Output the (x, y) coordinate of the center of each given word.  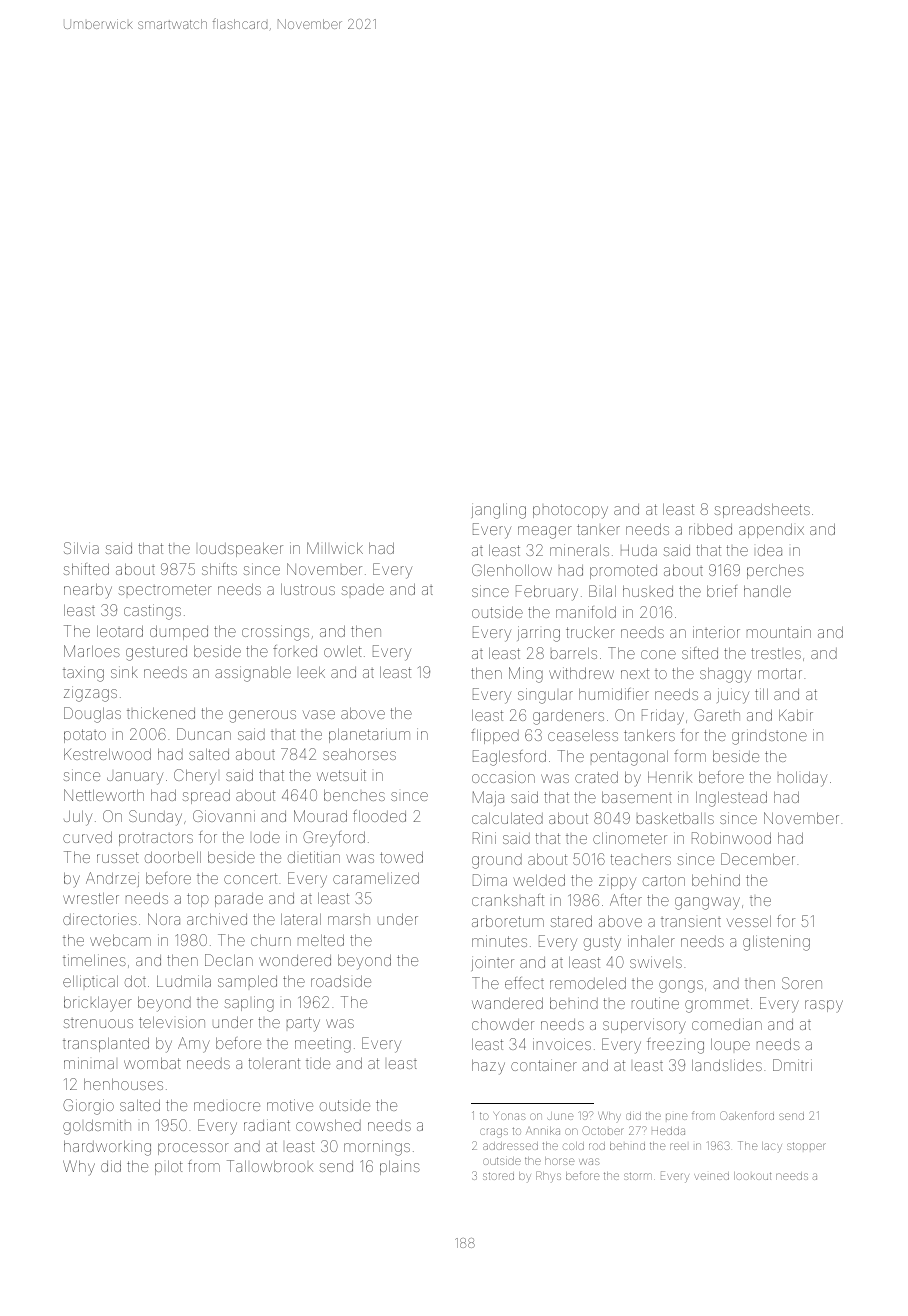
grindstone (769, 737)
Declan (229, 960)
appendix (771, 530)
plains (400, 1167)
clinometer (630, 838)
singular (545, 696)
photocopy (570, 511)
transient (691, 922)
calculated (507, 818)
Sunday (155, 818)
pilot (169, 1167)
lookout (752, 1176)
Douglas (92, 715)
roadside (341, 981)
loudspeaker (241, 549)
